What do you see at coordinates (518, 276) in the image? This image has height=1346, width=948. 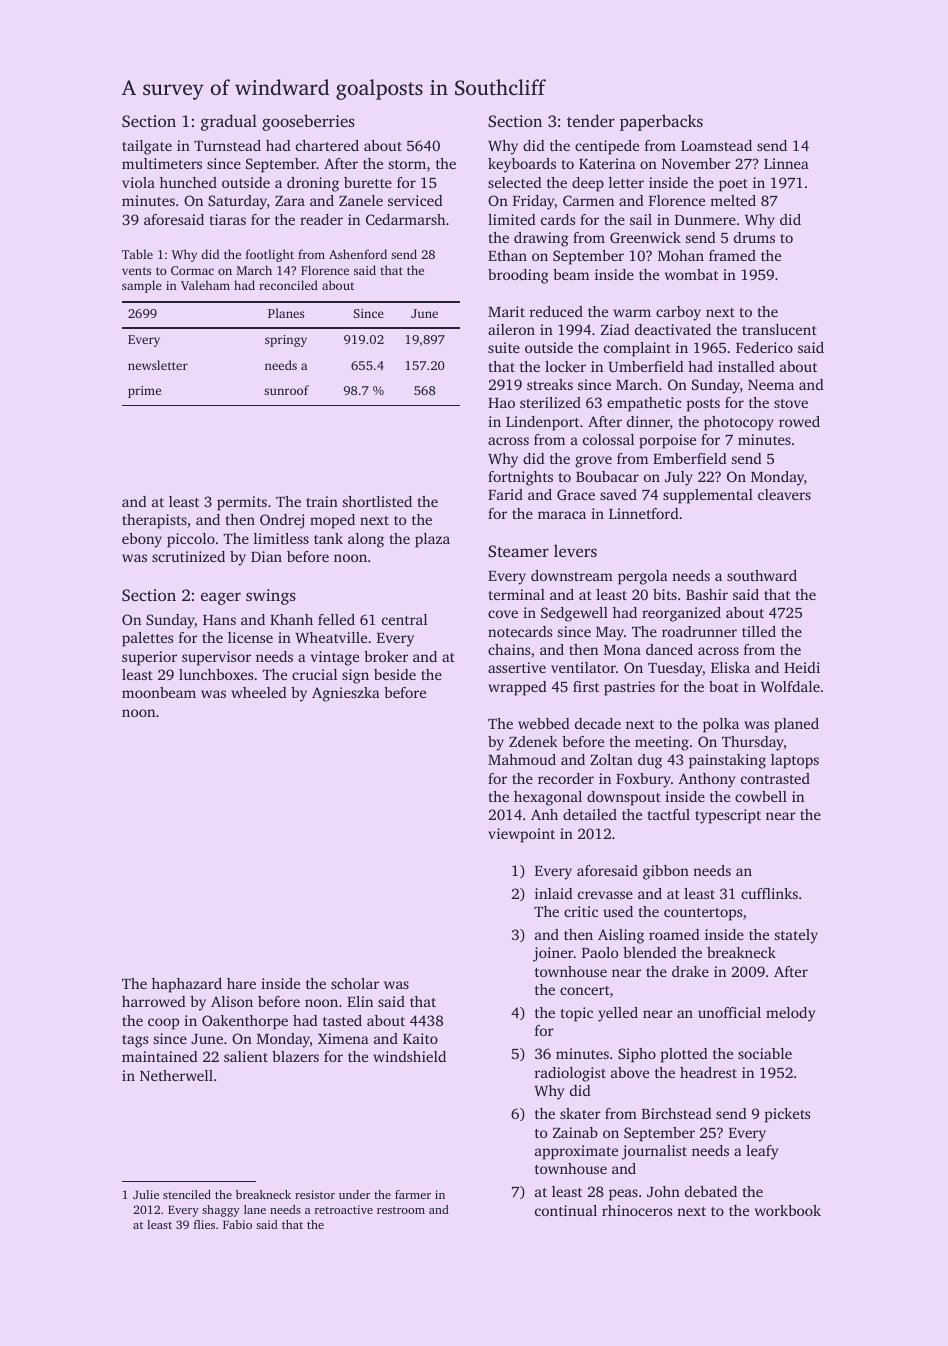 I see `brooding` at bounding box center [518, 276].
